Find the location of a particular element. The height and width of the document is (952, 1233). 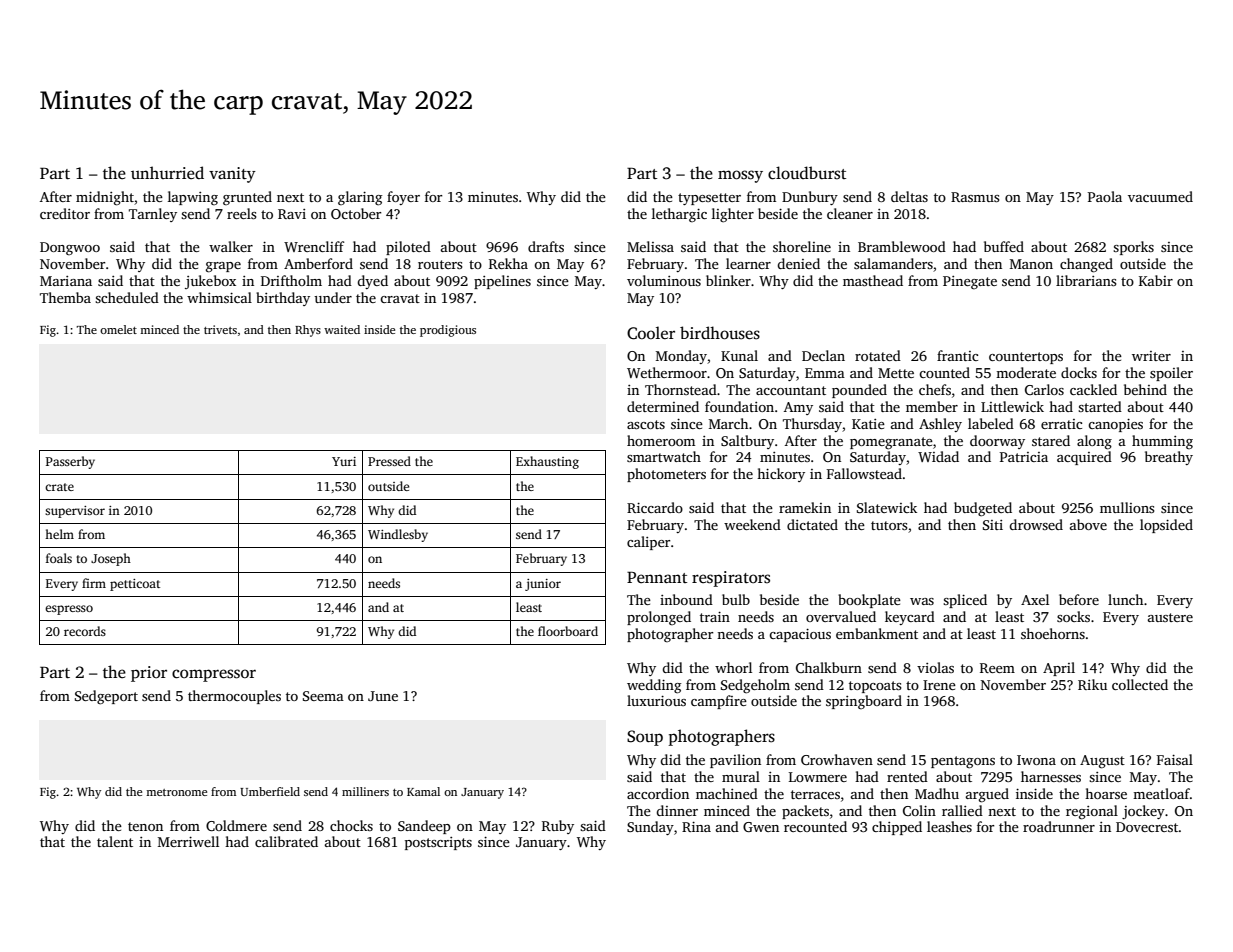

calibrated is located at coordinates (286, 841).
